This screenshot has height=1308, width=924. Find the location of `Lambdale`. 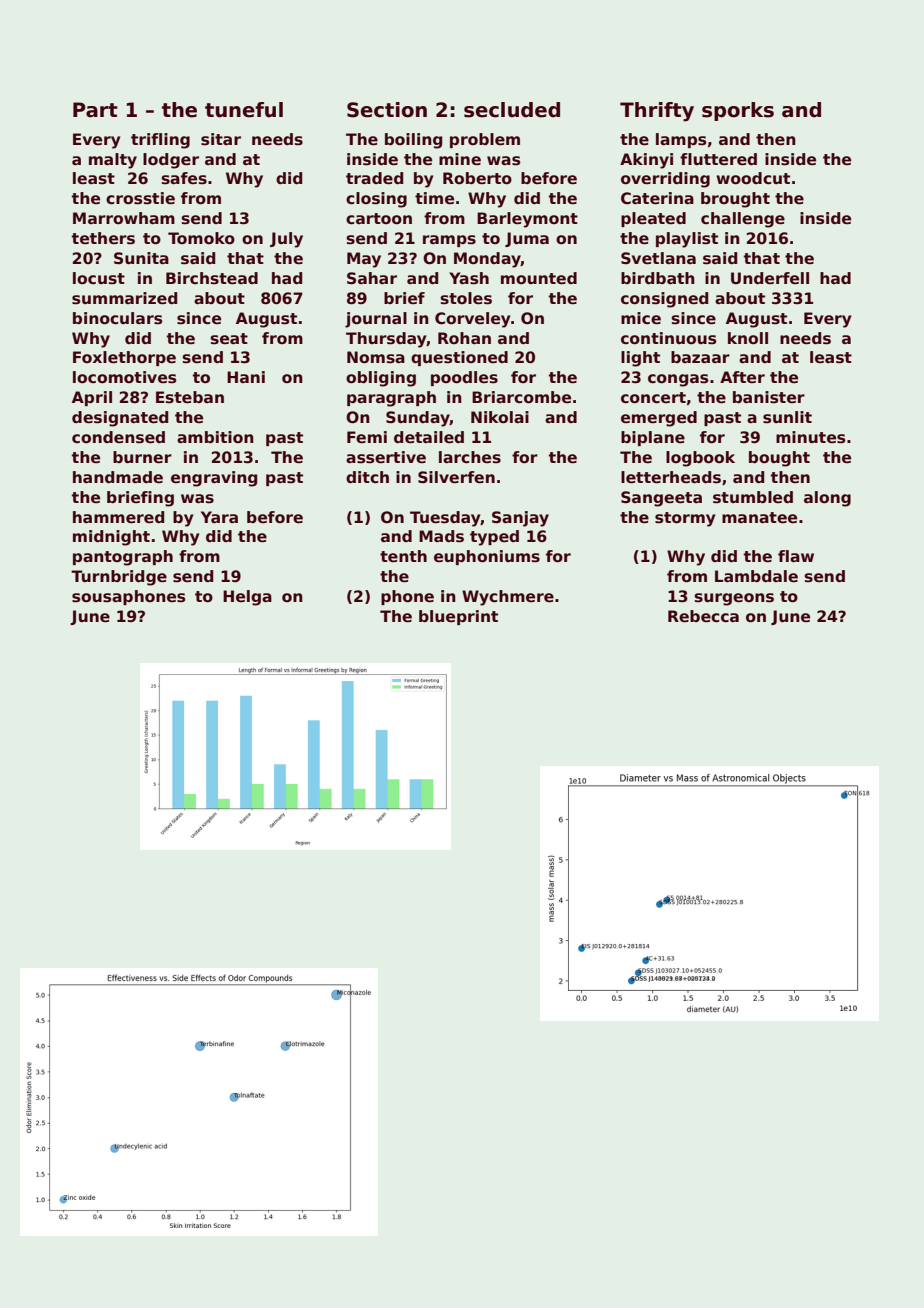

Lambdale is located at coordinates (756, 576).
